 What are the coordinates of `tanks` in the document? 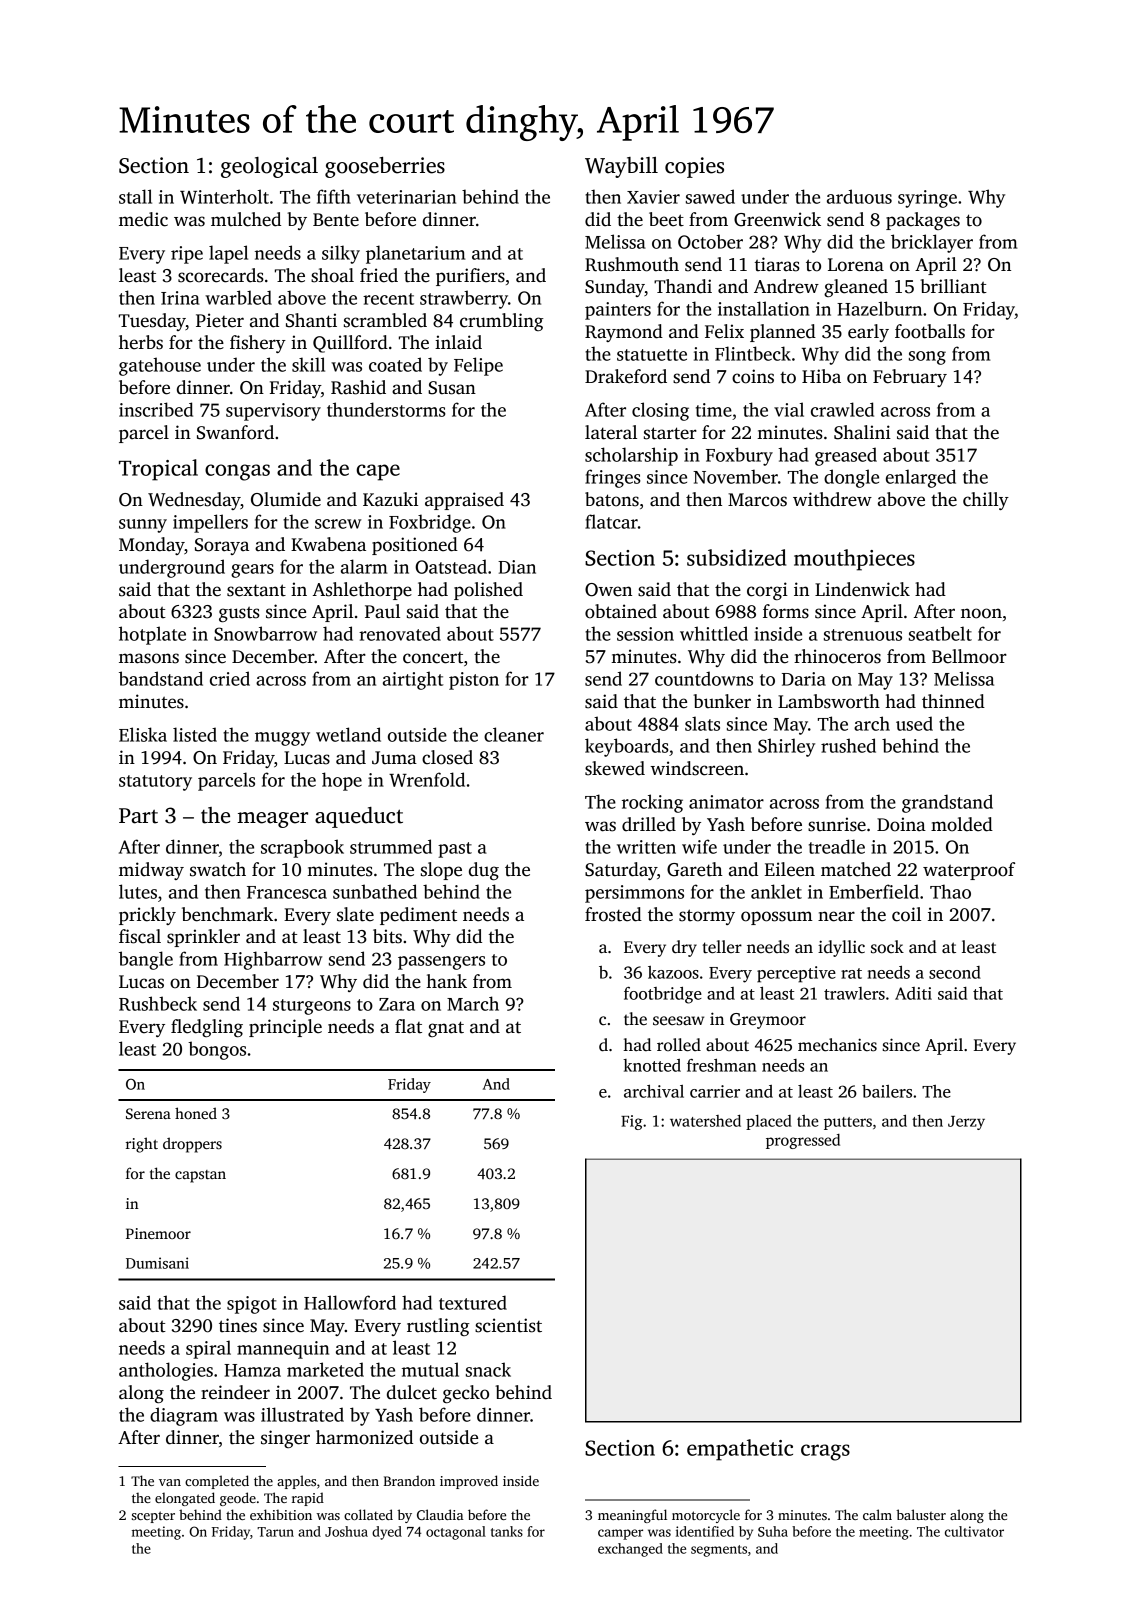 It's located at (507, 1531).
